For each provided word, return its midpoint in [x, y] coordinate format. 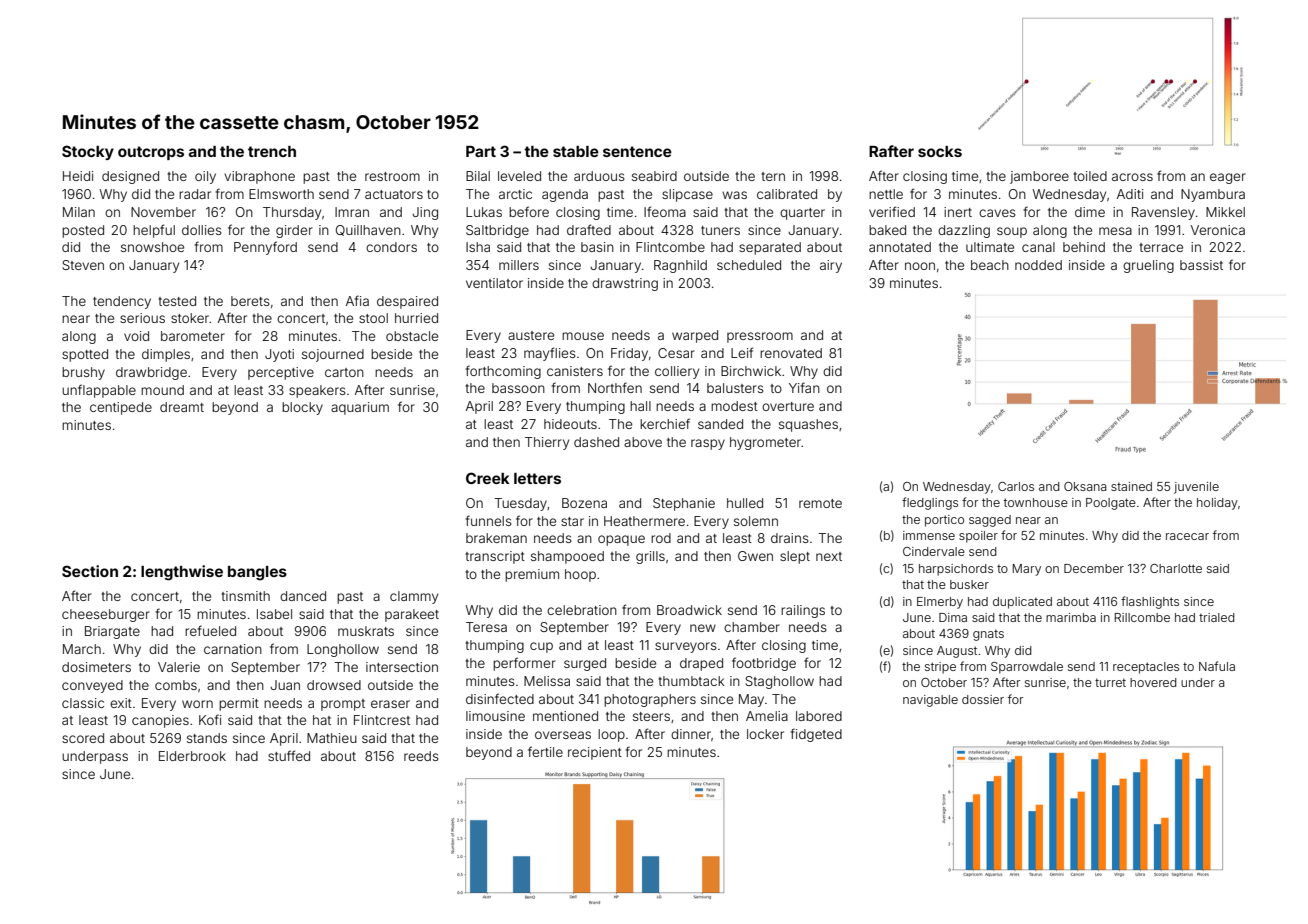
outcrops [151, 153]
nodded [1038, 265]
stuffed [289, 755]
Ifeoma [665, 211]
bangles [257, 573]
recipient [595, 753]
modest [734, 406]
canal [1038, 247]
